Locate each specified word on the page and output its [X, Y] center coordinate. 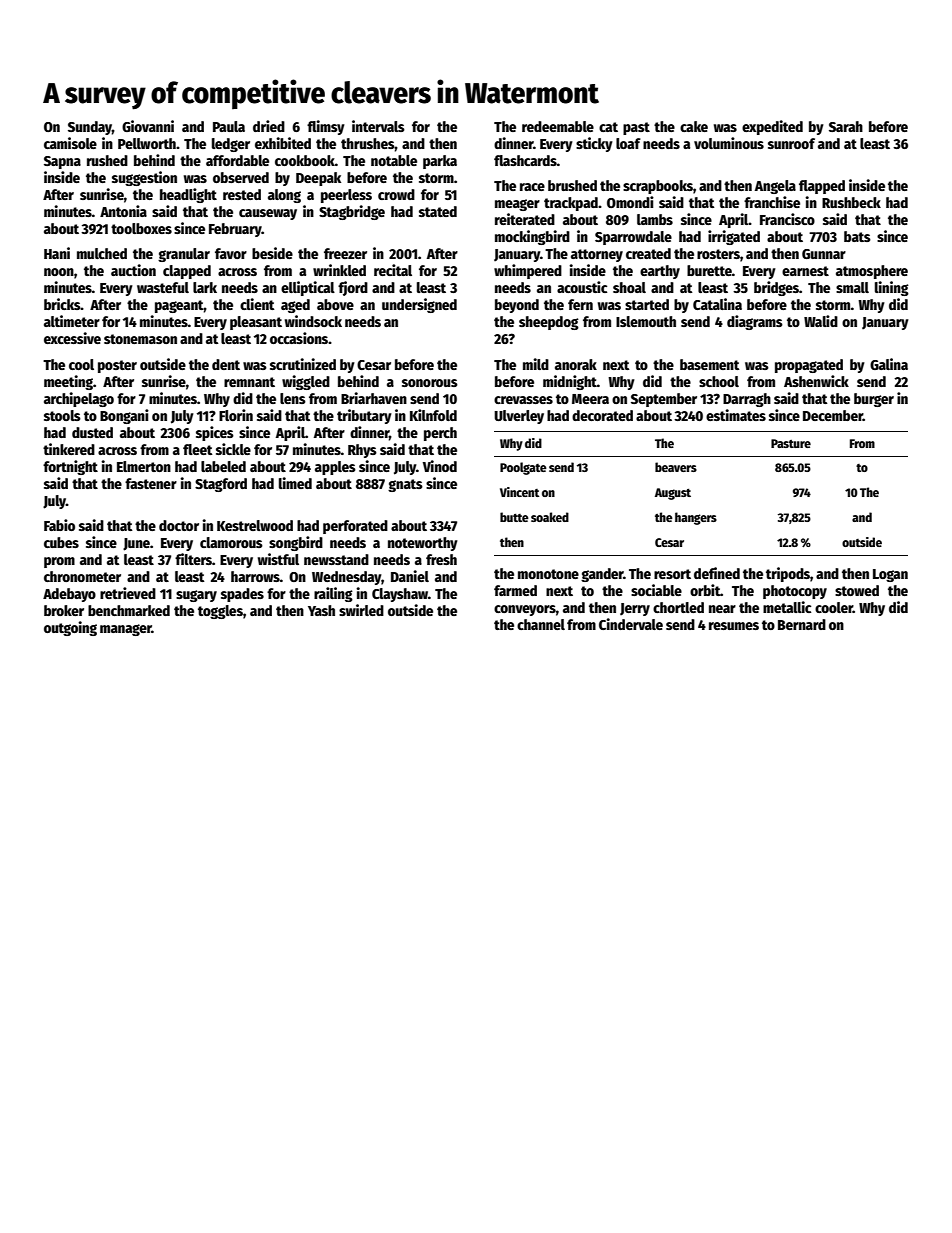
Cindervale [631, 624]
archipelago [79, 399]
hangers [696, 518]
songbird [296, 543]
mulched [102, 253]
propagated [809, 366]
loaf [628, 143]
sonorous [430, 383]
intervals [378, 126]
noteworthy [423, 544]
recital [393, 270]
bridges [776, 288]
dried [269, 126]
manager [126, 630]
